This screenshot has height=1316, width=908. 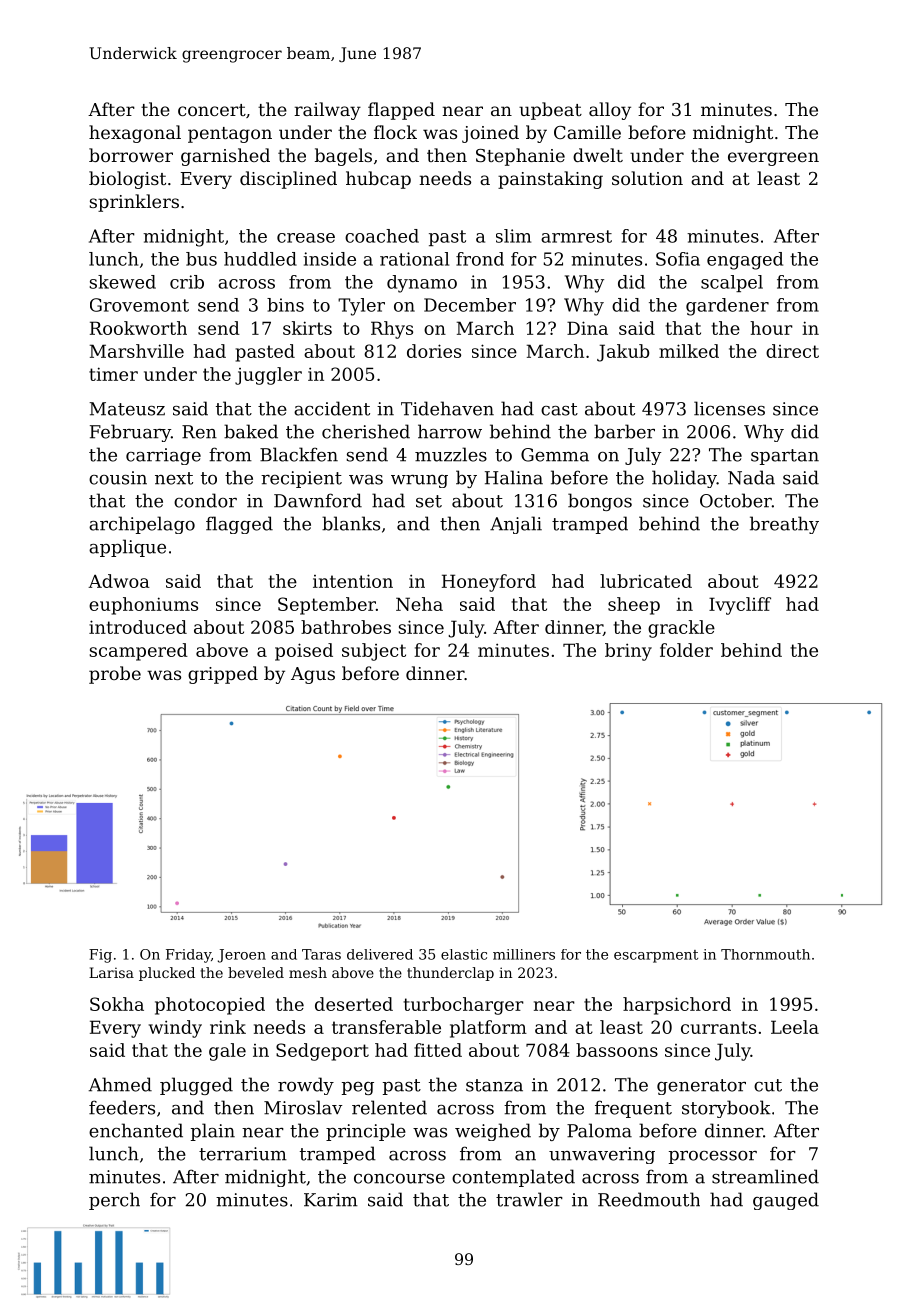 I want to click on Dawnford, so click(x=318, y=500).
